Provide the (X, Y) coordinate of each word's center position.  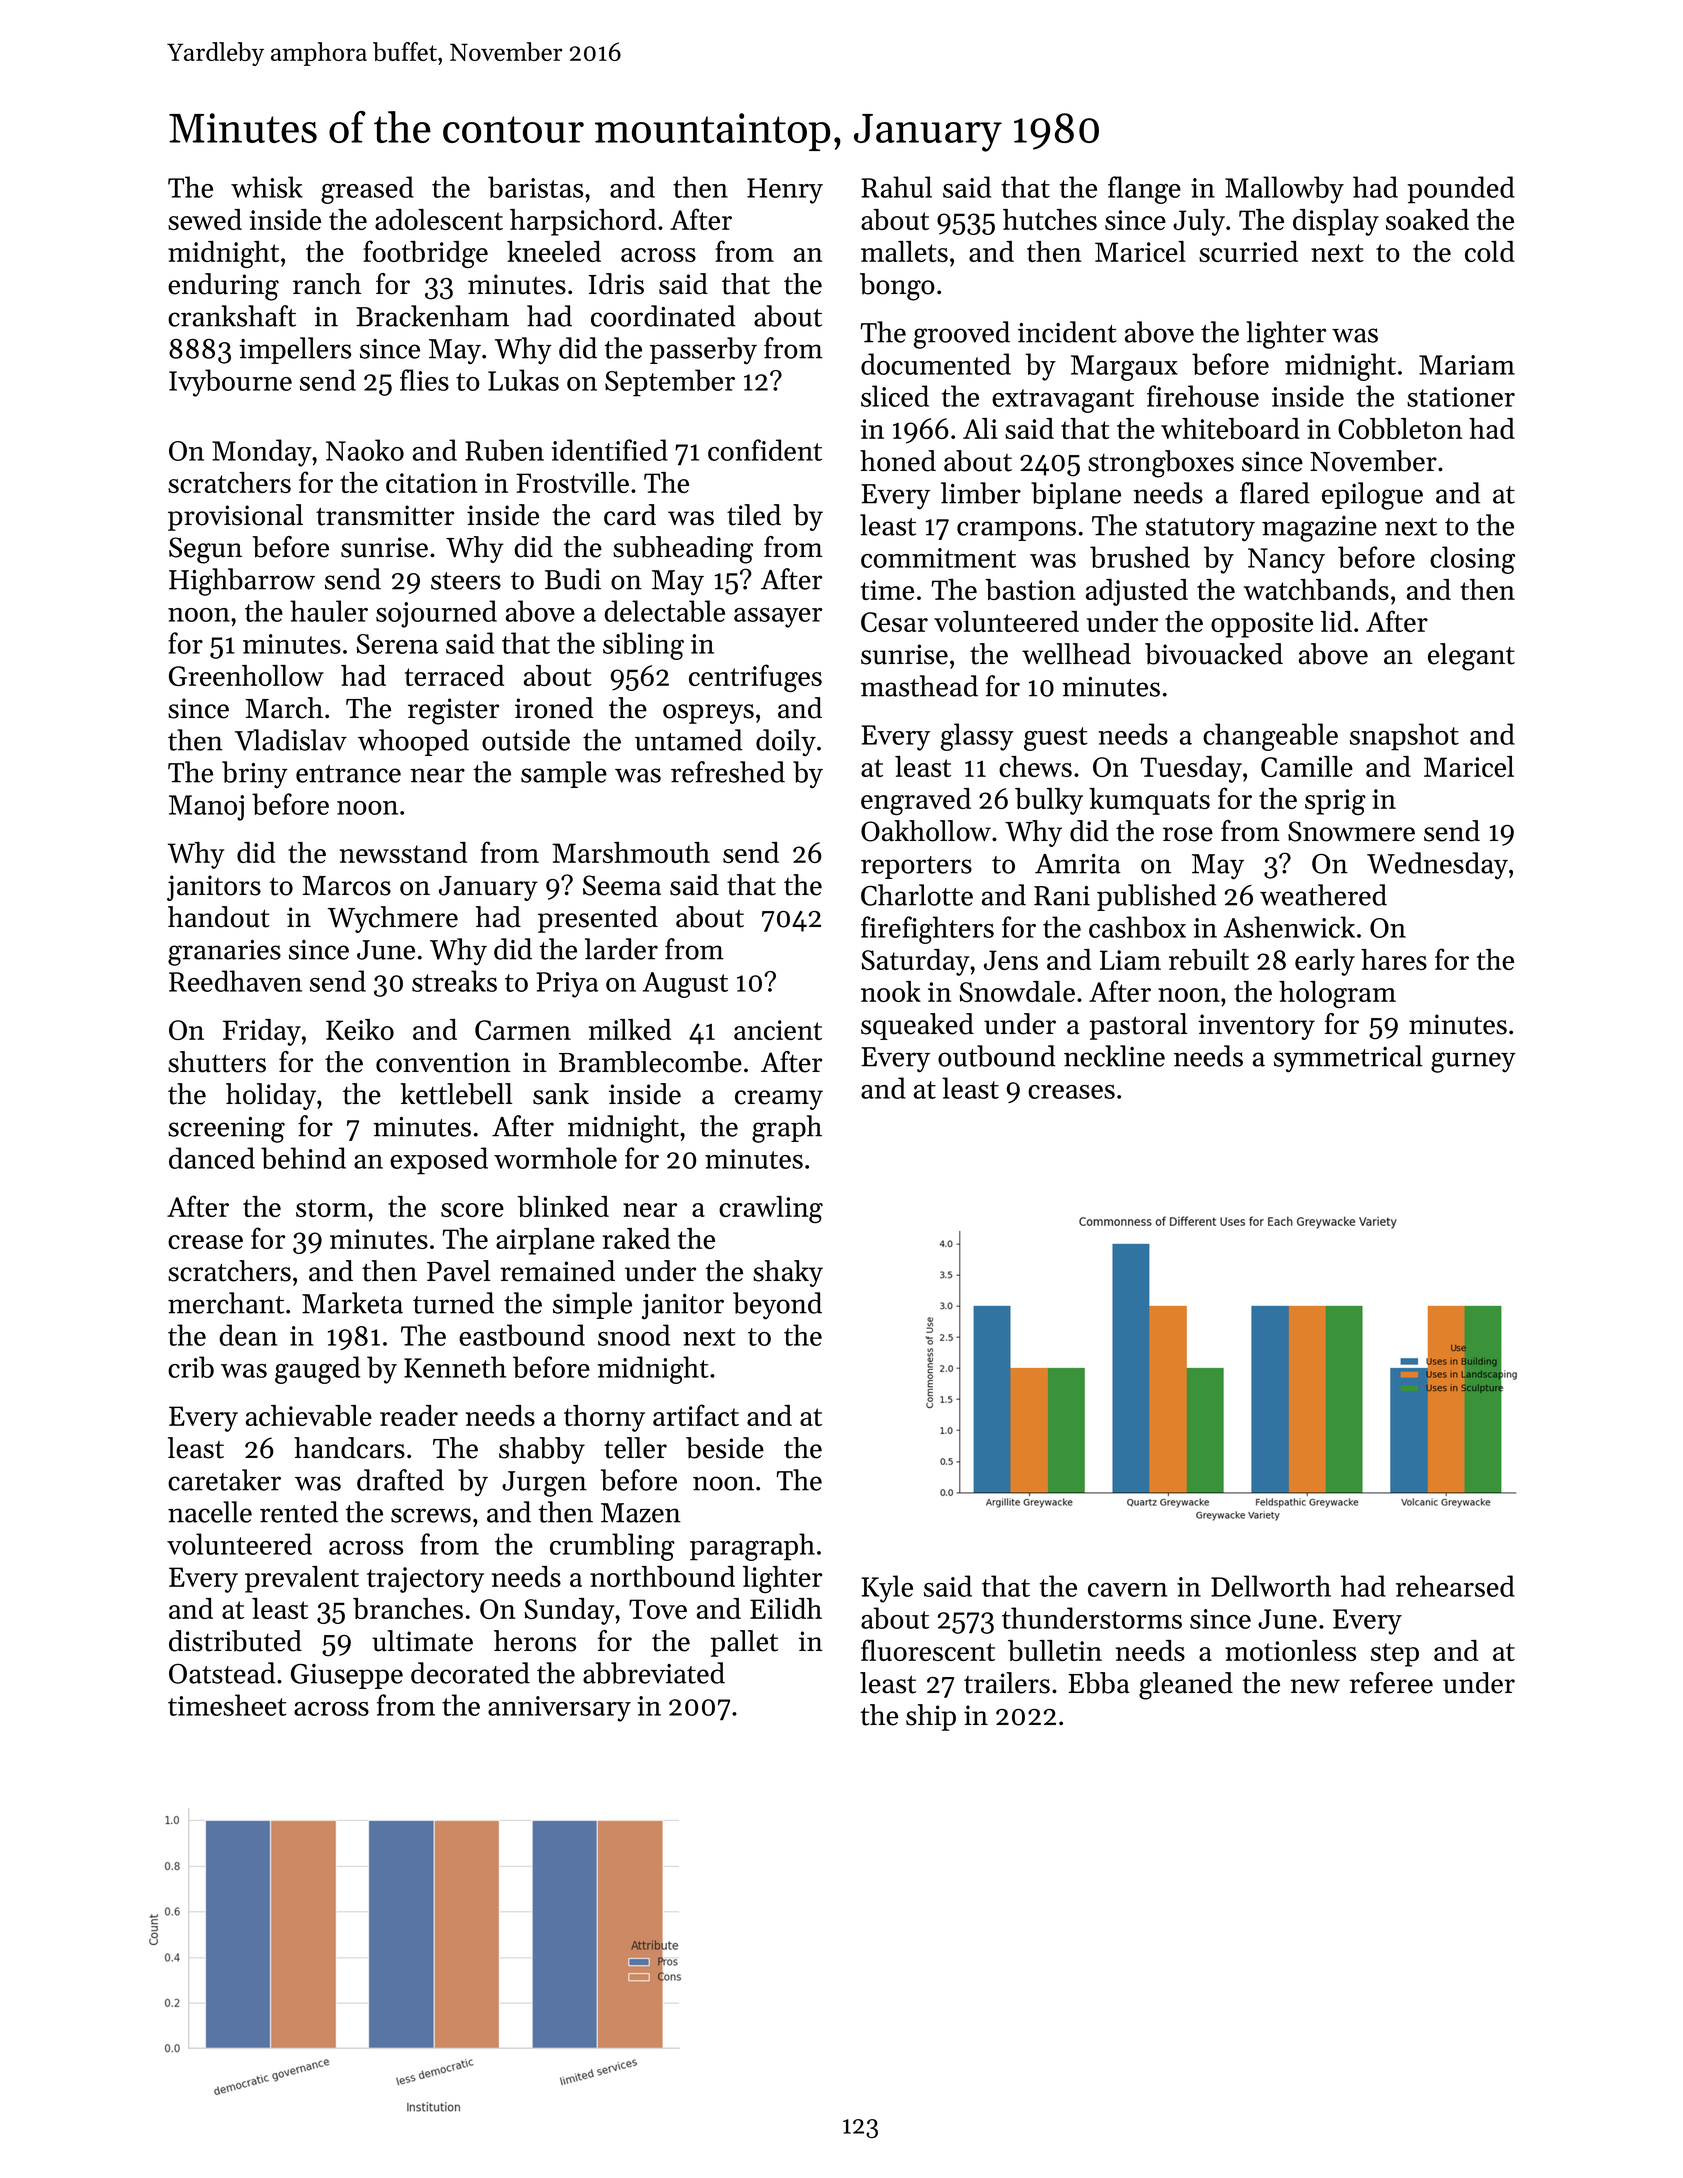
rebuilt (1209, 959)
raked (636, 1238)
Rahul (896, 187)
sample (564, 774)
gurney (1473, 1062)
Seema (622, 885)
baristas (535, 187)
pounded (1461, 190)
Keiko (360, 1029)
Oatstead (222, 1673)
